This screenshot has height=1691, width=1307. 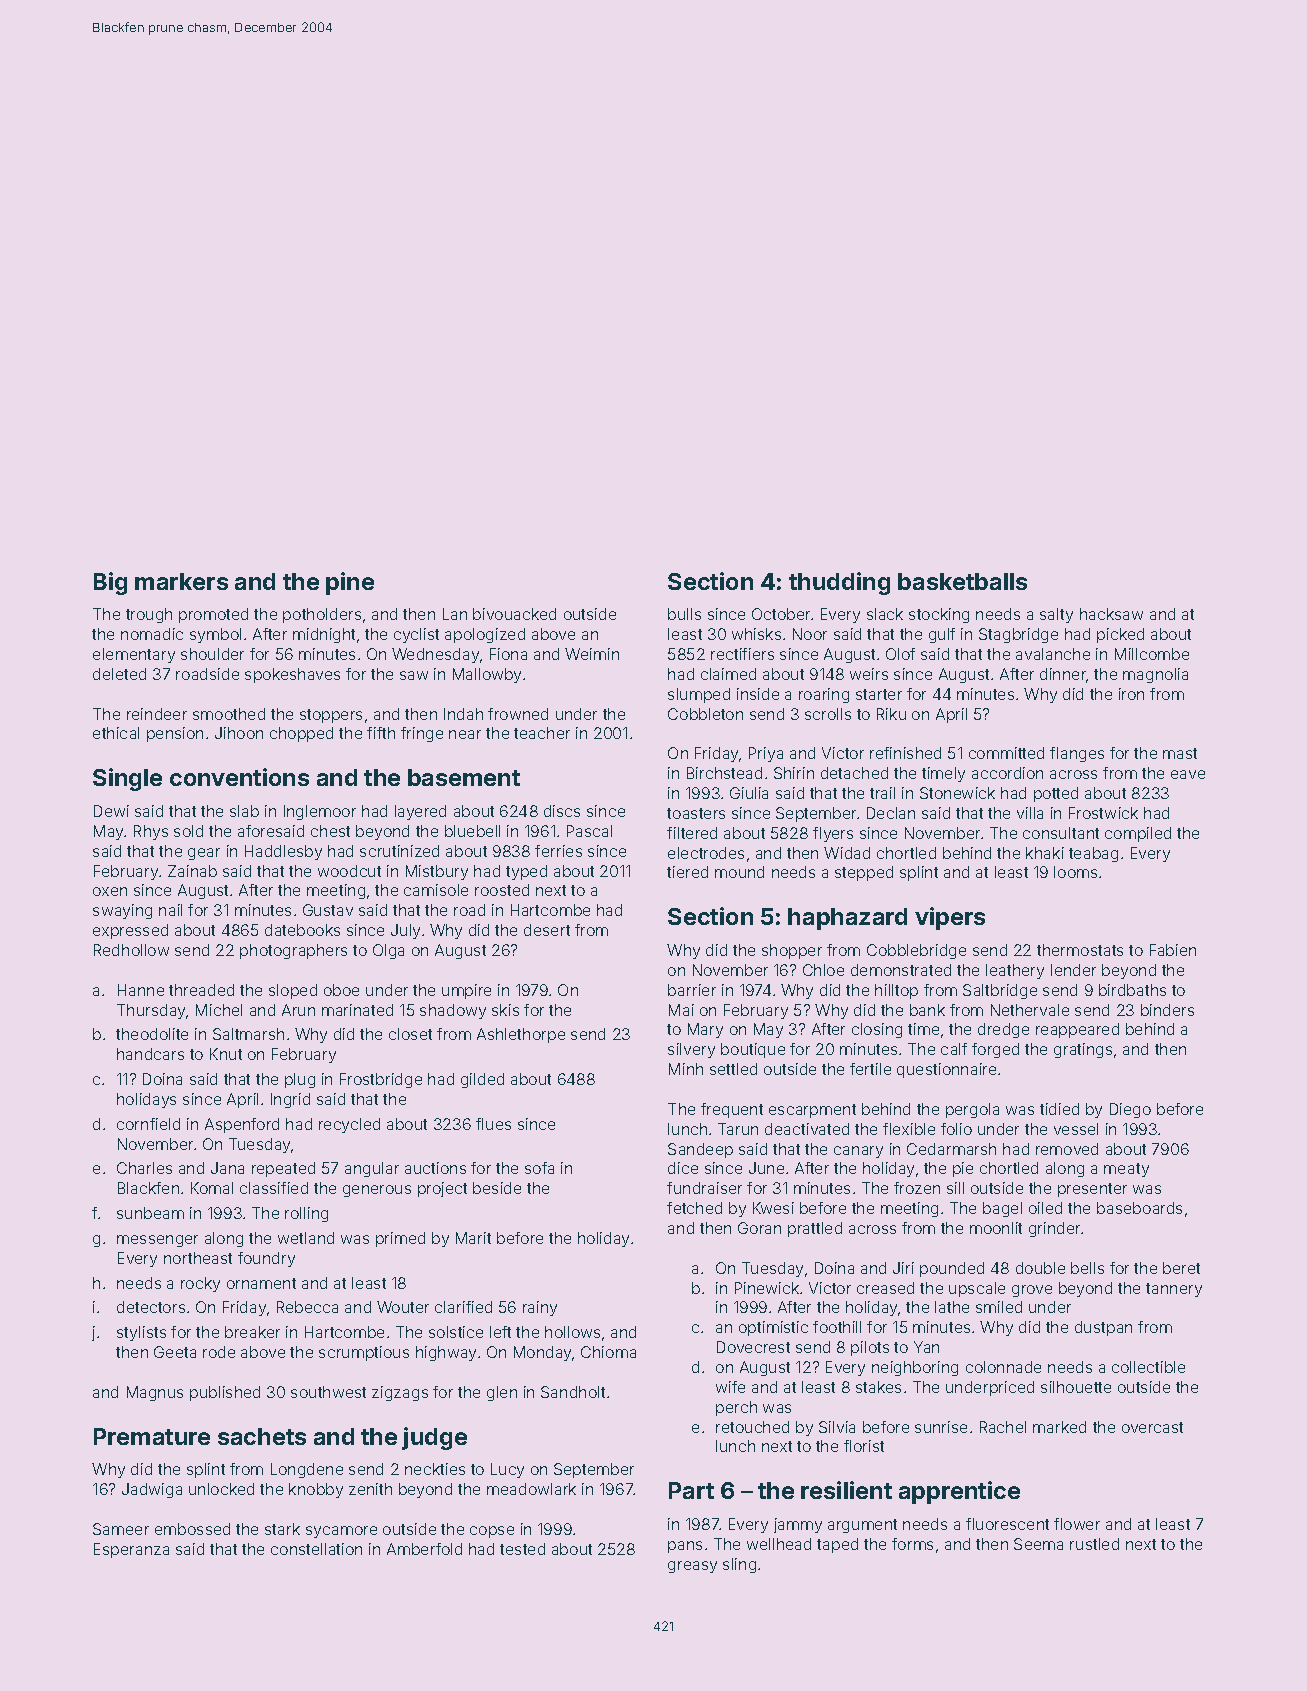 I want to click on markers, so click(x=181, y=581).
